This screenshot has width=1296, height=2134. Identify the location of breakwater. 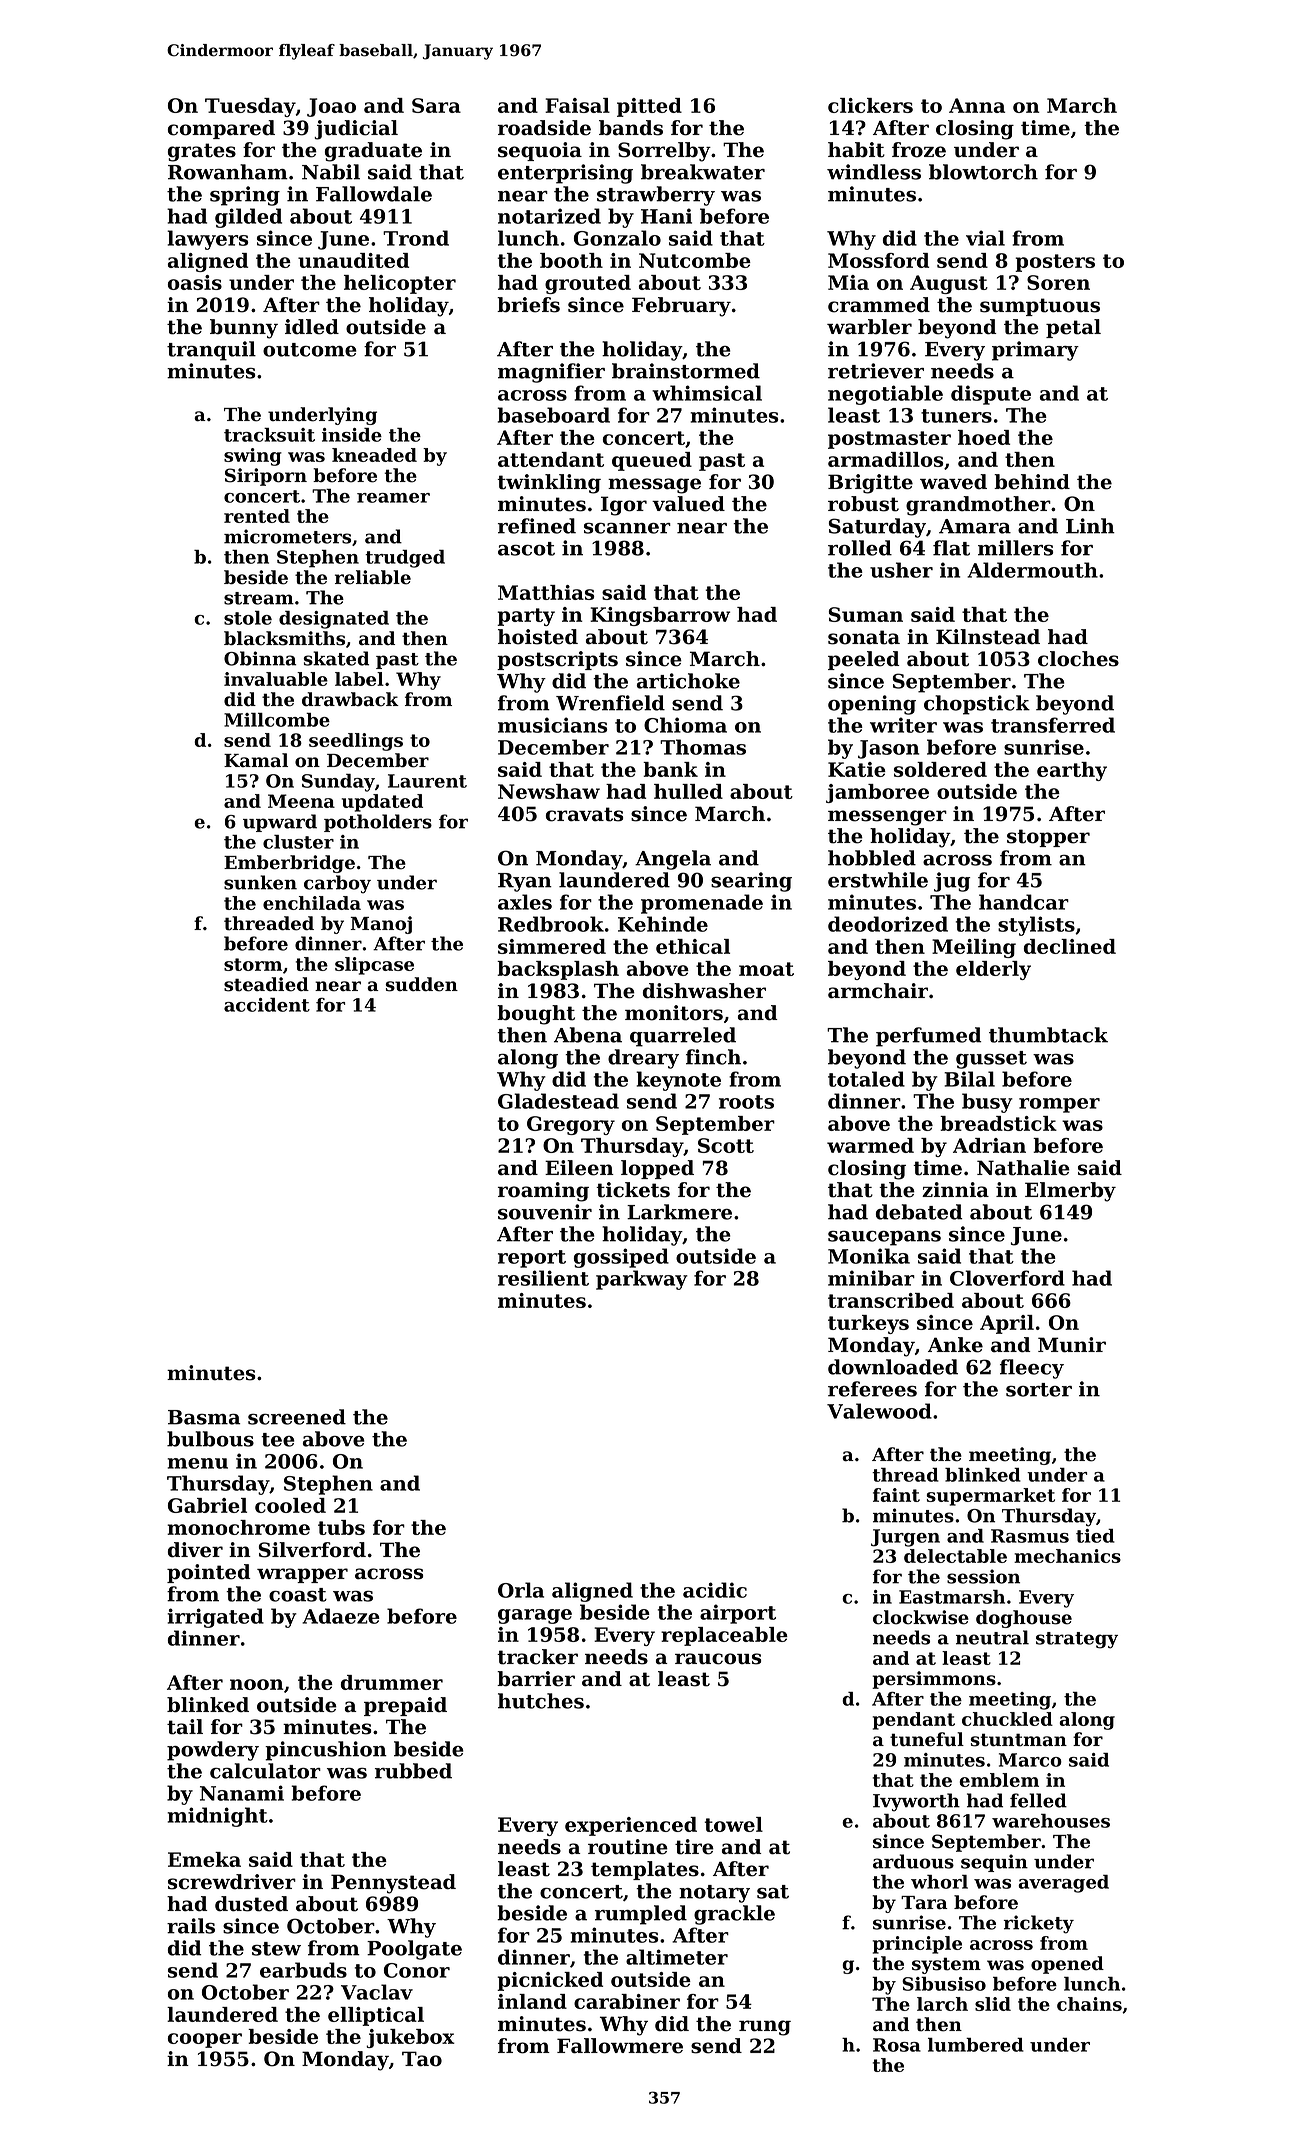
(703, 172).
